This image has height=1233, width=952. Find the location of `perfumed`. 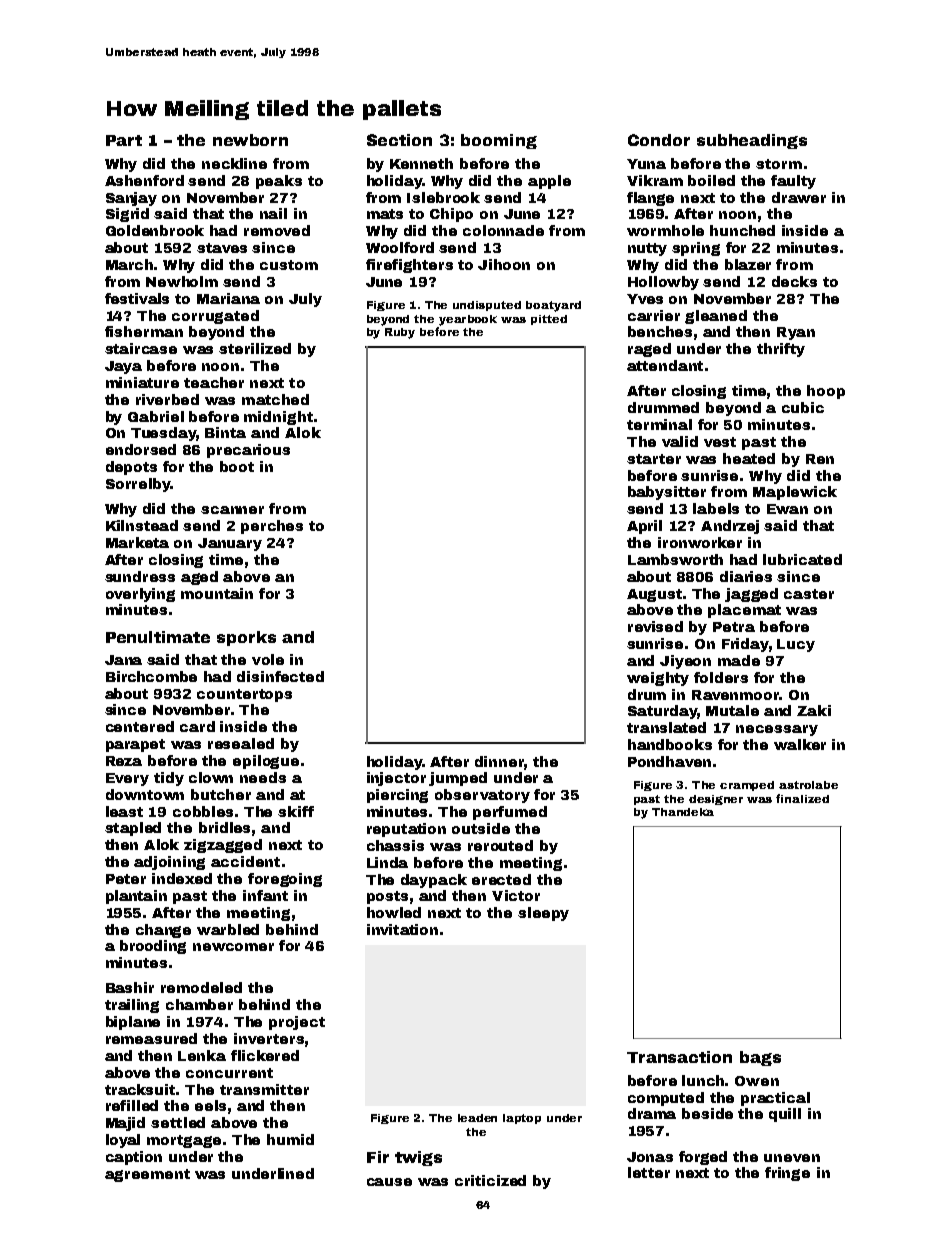

perfumed is located at coordinates (510, 813).
